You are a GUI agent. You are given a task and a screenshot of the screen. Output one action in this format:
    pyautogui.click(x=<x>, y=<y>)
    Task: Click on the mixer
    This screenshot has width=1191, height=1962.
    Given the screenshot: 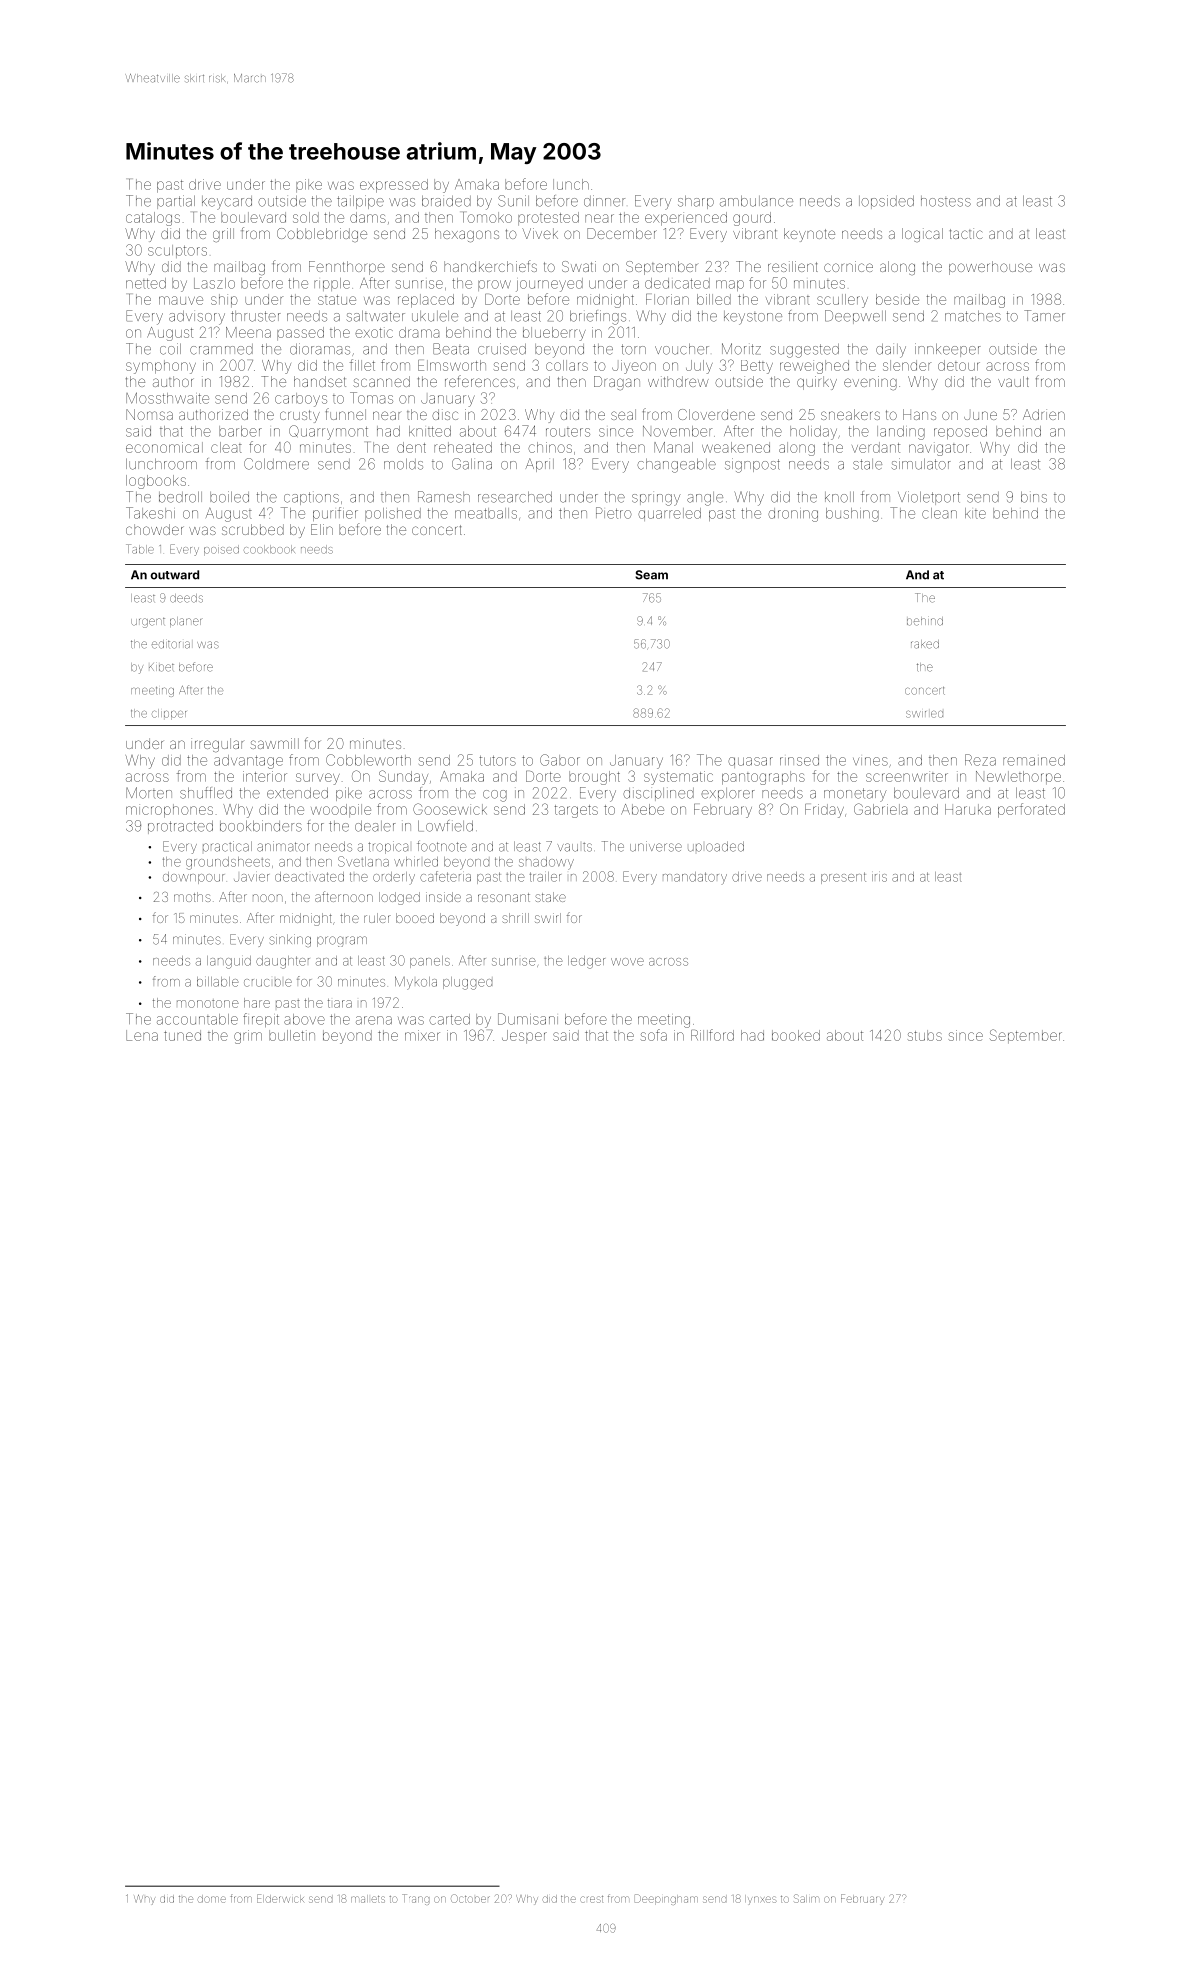 What is the action you would take?
    pyautogui.click(x=422, y=1035)
